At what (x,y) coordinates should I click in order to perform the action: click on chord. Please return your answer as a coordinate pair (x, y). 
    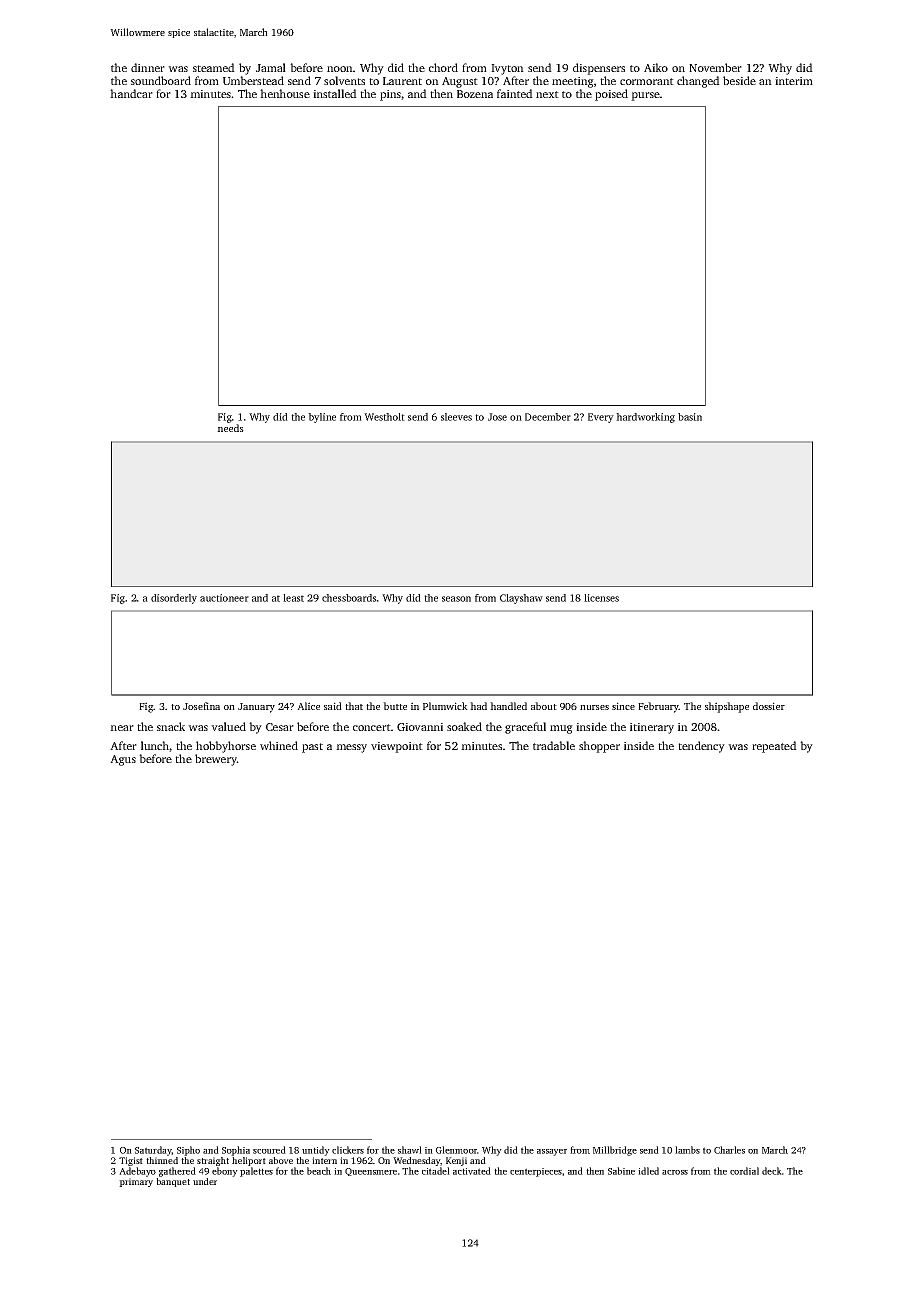
    Looking at the image, I should click on (443, 67).
